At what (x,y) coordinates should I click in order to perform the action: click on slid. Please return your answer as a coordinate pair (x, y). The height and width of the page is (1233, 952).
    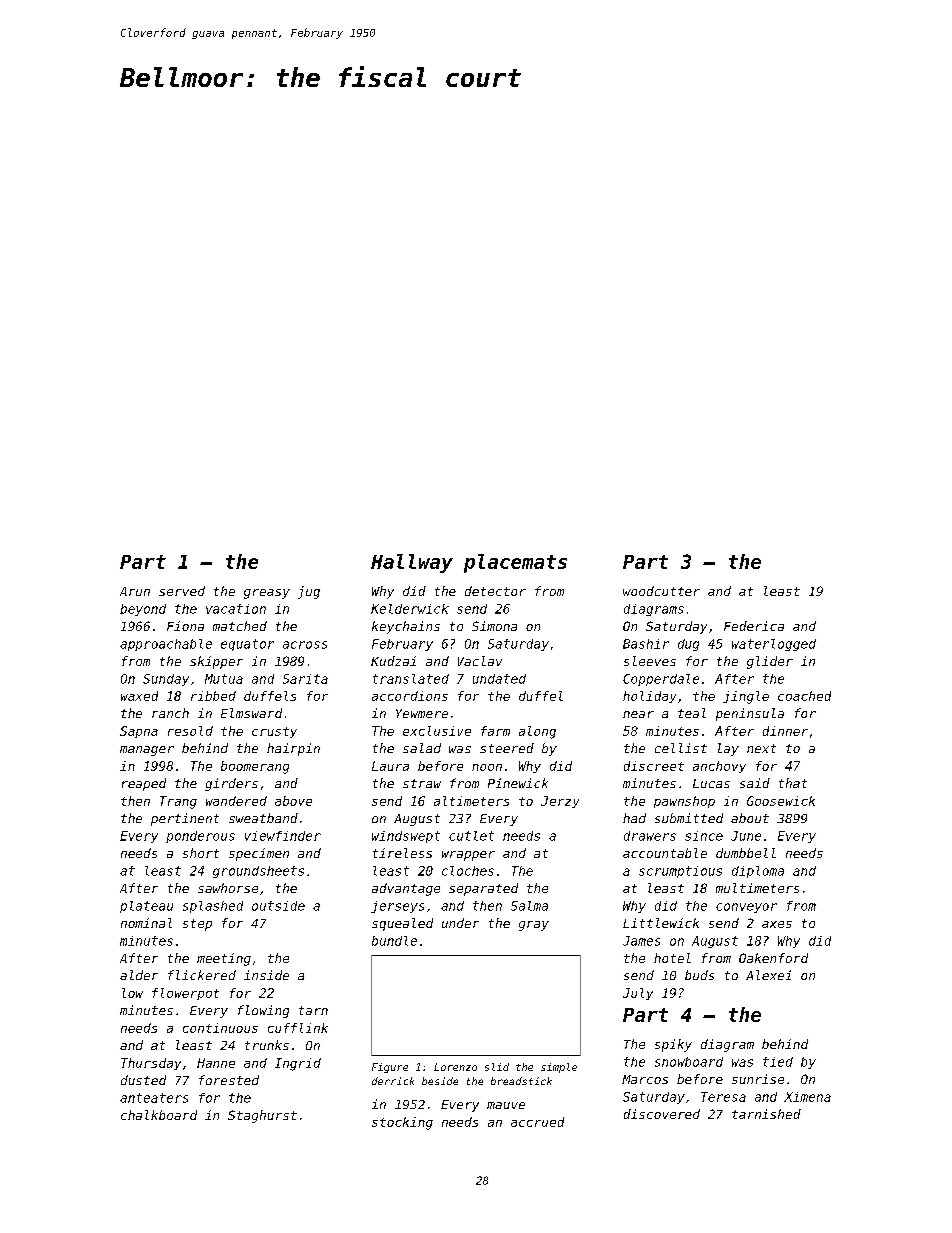
    Looking at the image, I should click on (497, 1067).
